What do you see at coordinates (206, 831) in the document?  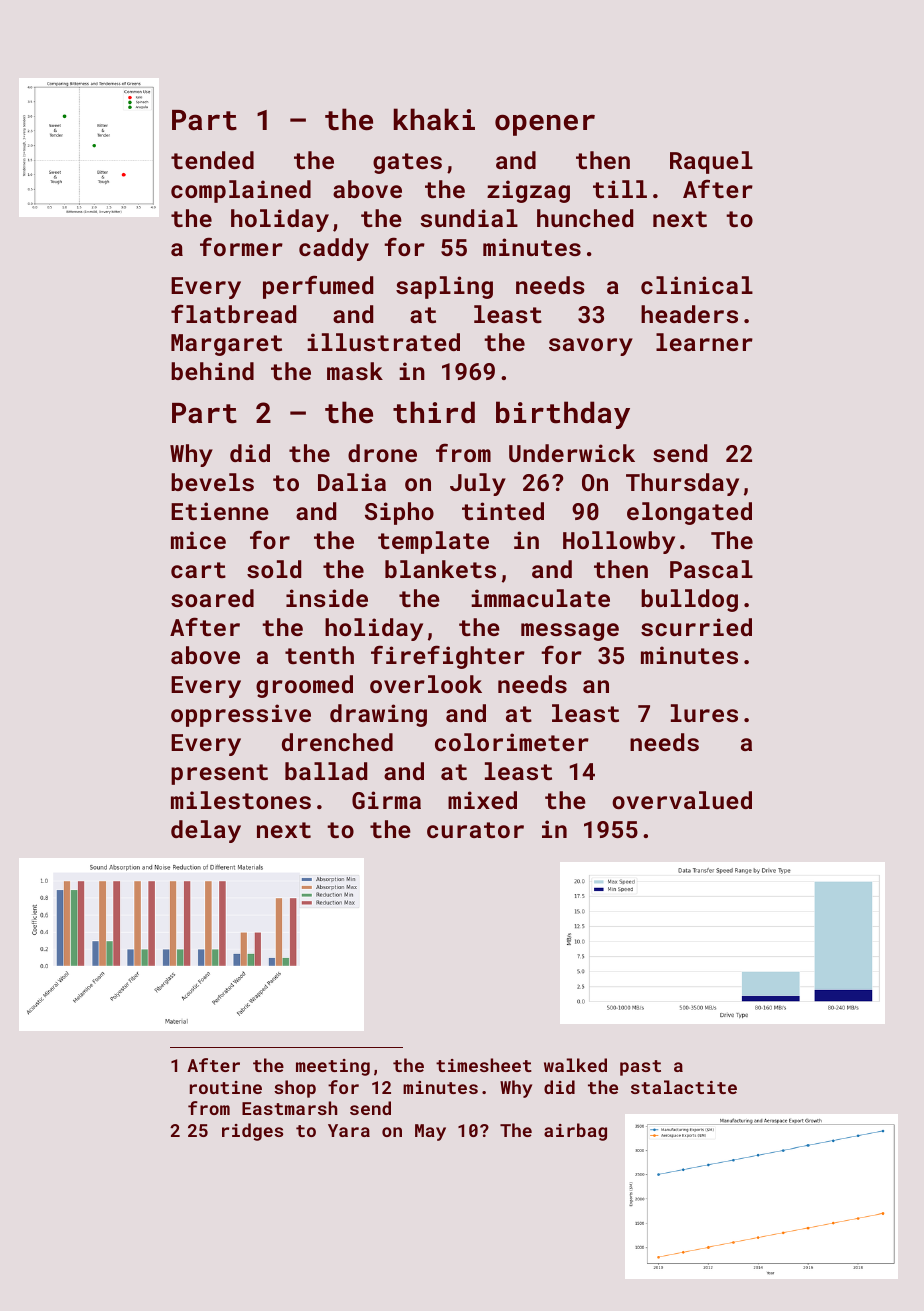 I see `delay` at bounding box center [206, 831].
